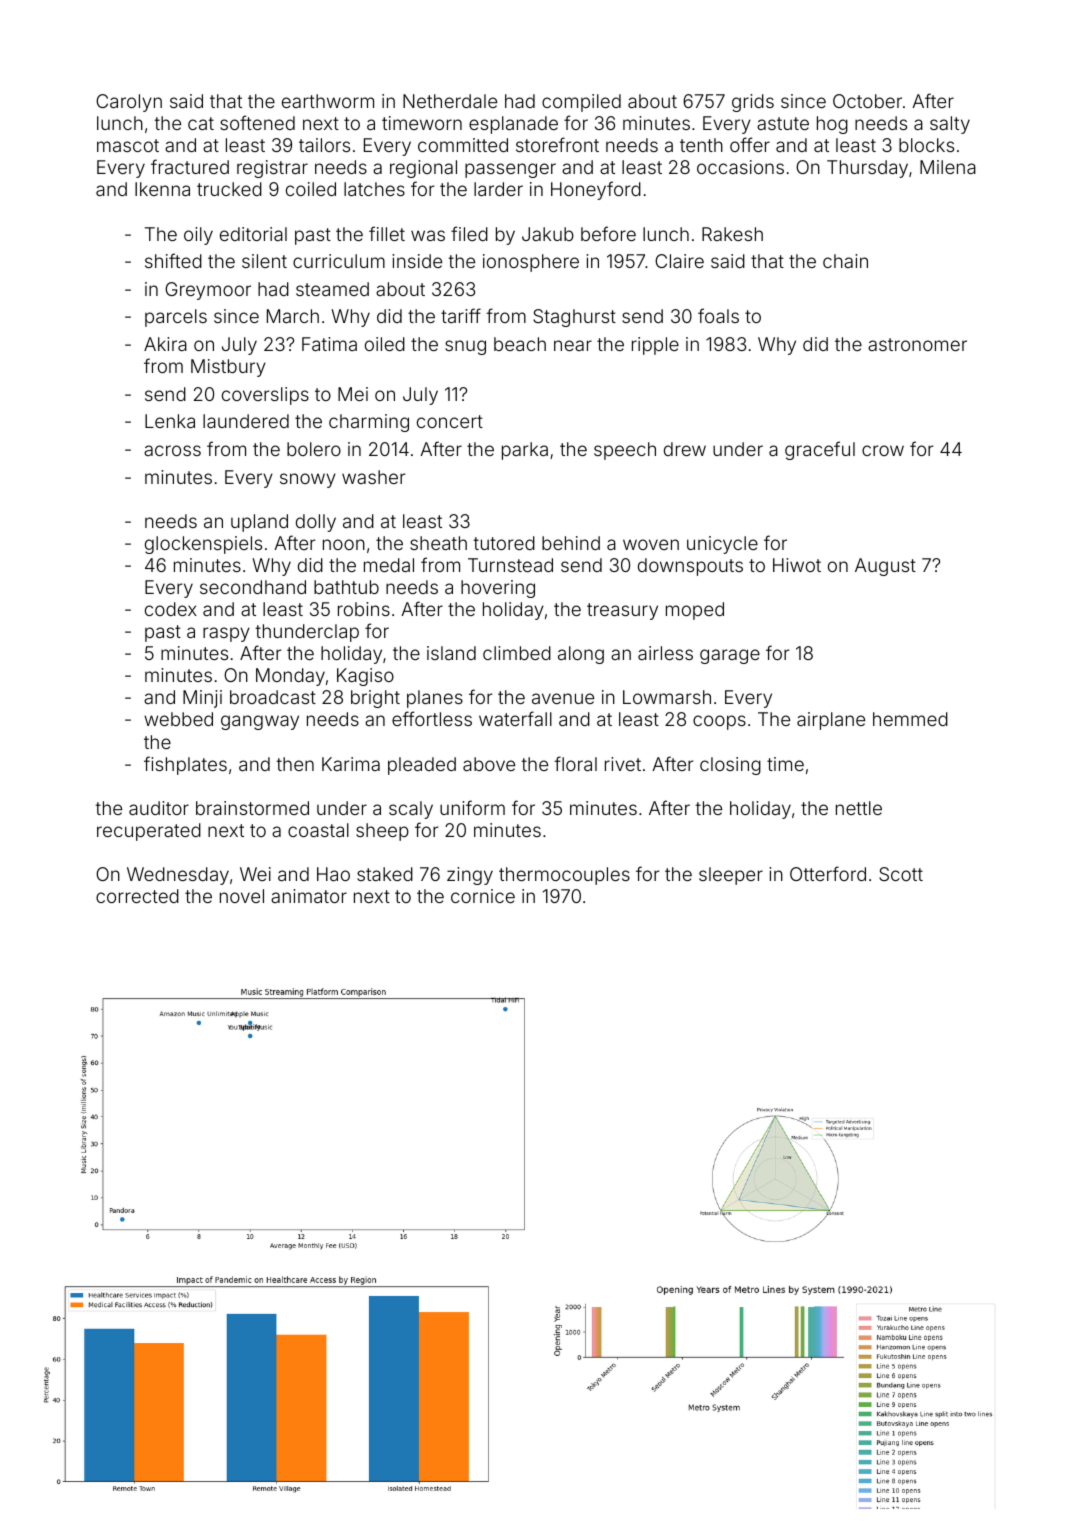  What do you see at coordinates (845, 261) in the screenshot?
I see `chain` at bounding box center [845, 261].
